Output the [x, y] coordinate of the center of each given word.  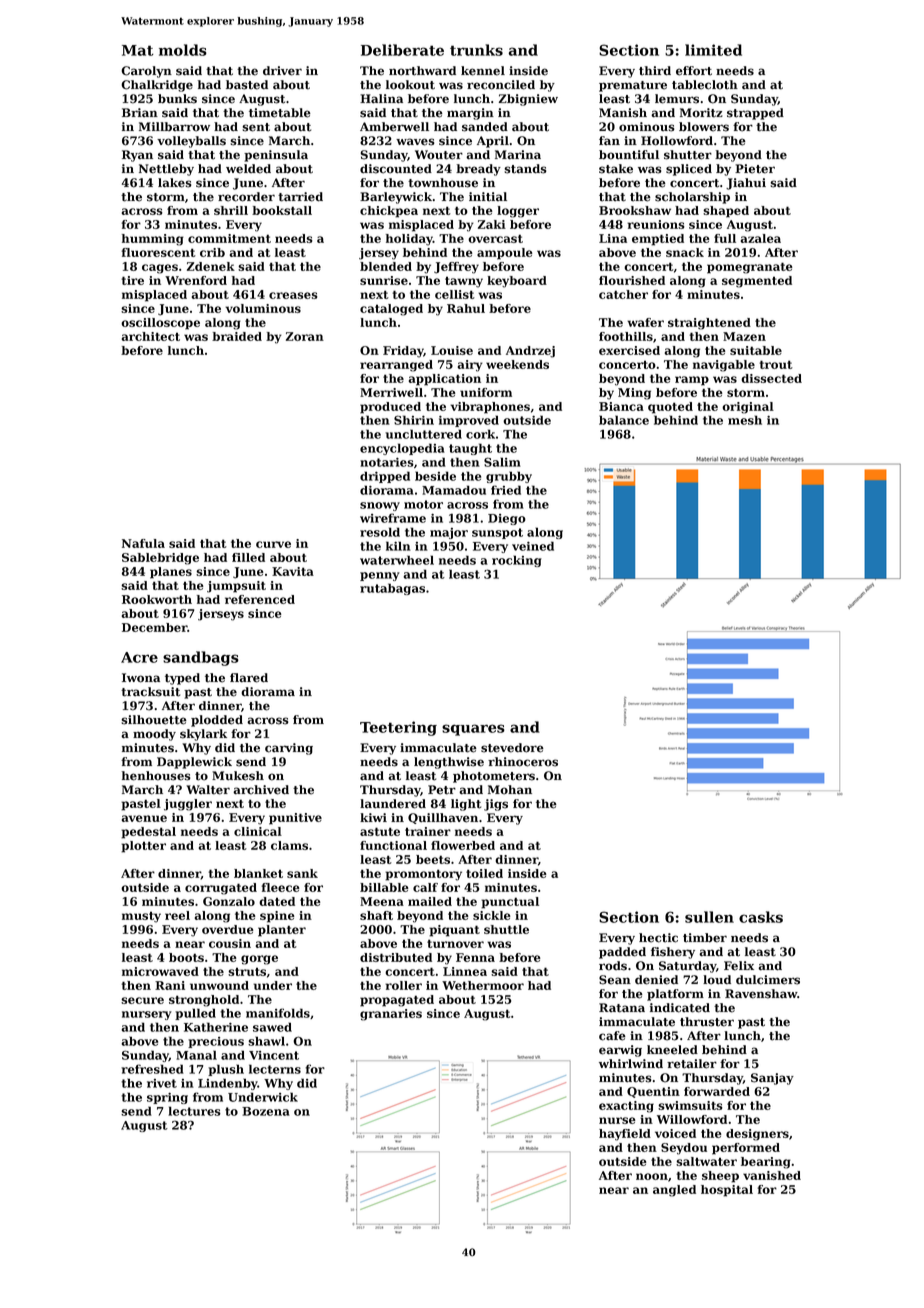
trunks [476, 50]
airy [470, 366]
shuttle [506, 929]
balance [624, 420]
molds [183, 50]
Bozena [266, 1111]
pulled [195, 1014]
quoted [670, 408]
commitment [229, 238]
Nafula [143, 543]
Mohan [510, 790]
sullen [709, 917]
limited [713, 50]
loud [717, 980]
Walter [208, 790]
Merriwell [391, 392]
